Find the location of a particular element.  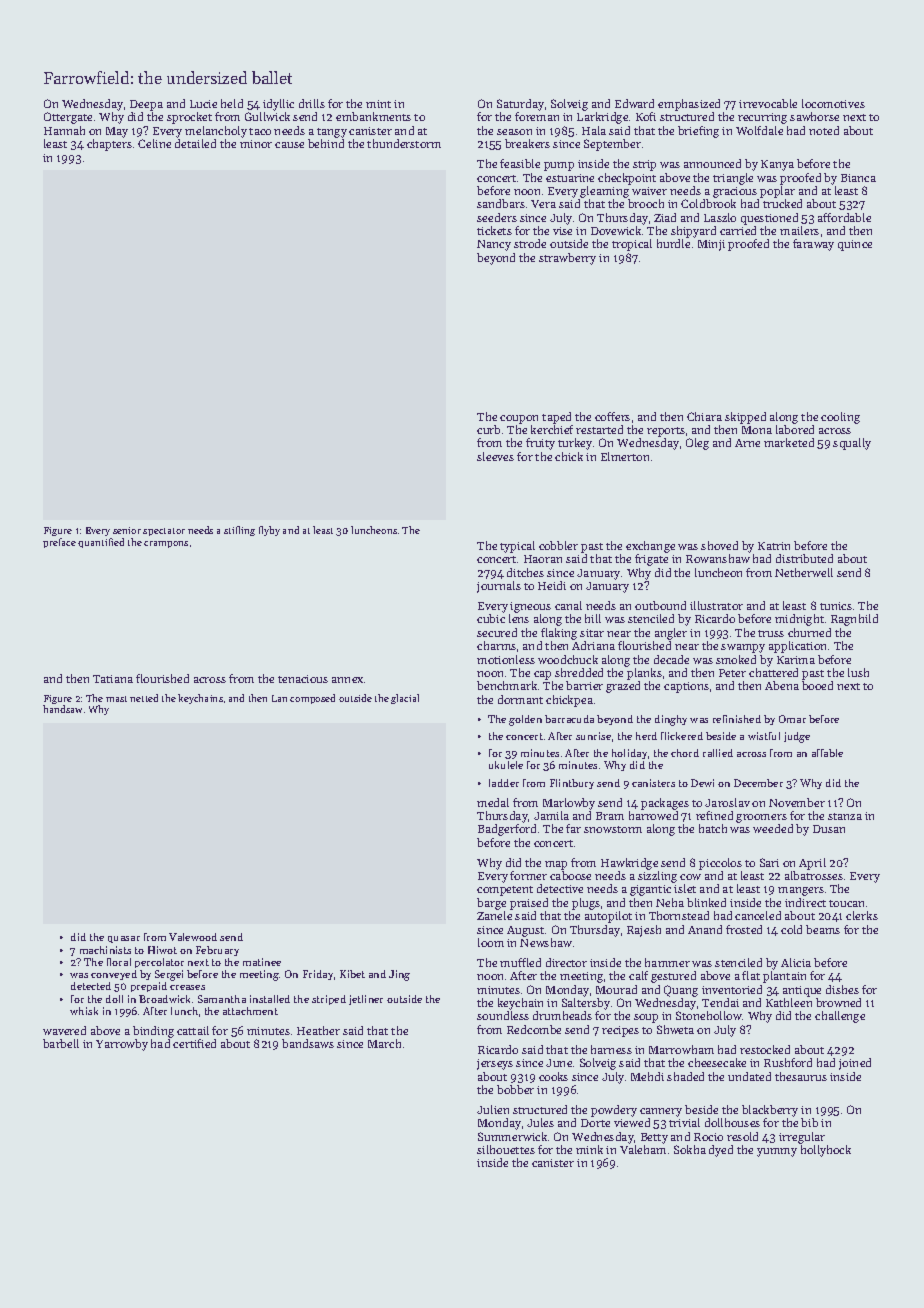

typical is located at coordinates (517, 547).
